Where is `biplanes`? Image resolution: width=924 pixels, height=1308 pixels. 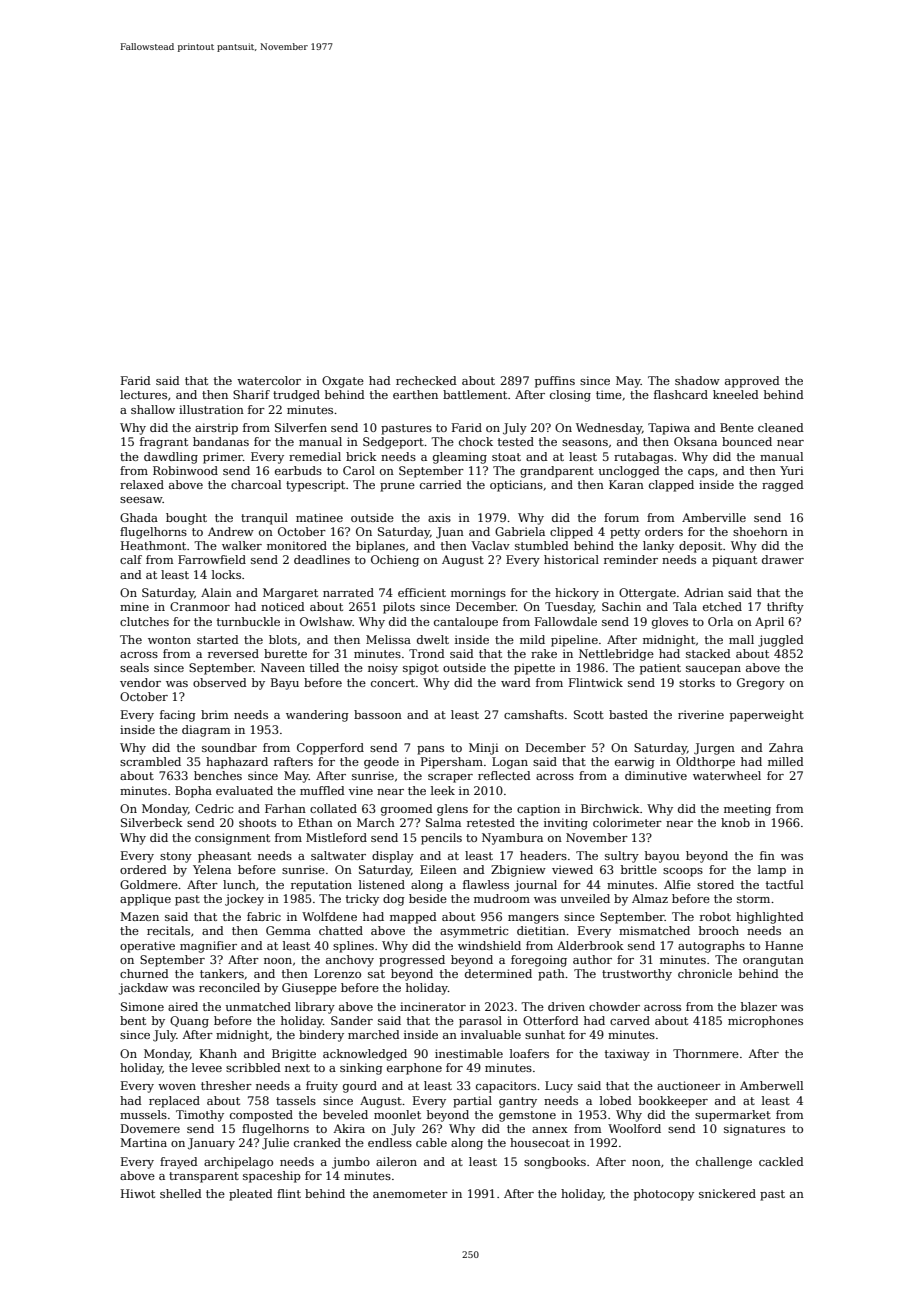 biplanes is located at coordinates (380, 547).
